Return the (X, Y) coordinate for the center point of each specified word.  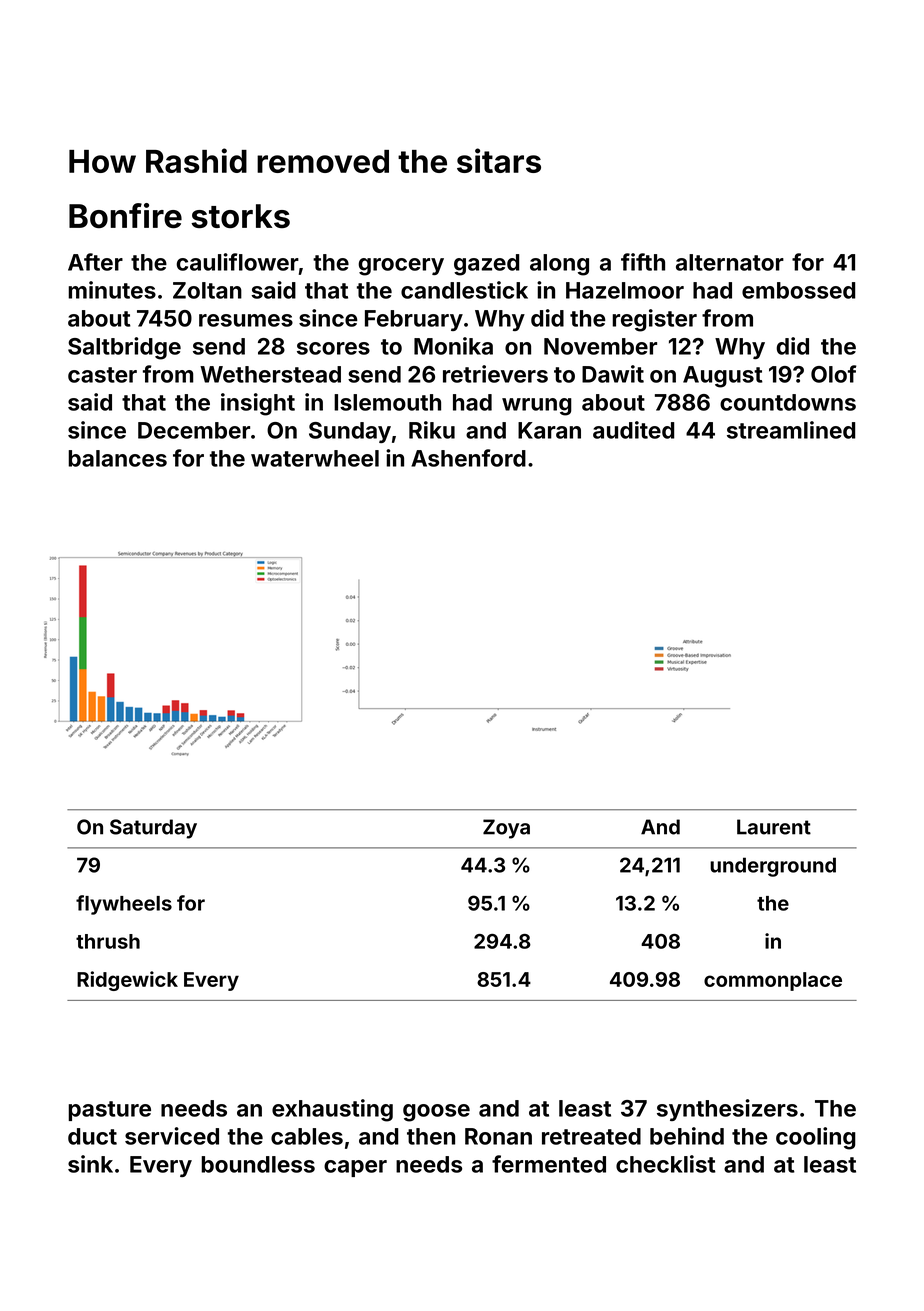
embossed (798, 290)
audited (633, 430)
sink (90, 1164)
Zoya (506, 829)
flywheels (124, 905)
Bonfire (125, 216)
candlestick (464, 290)
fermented (549, 1164)
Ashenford (468, 458)
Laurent (774, 827)
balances (117, 458)
